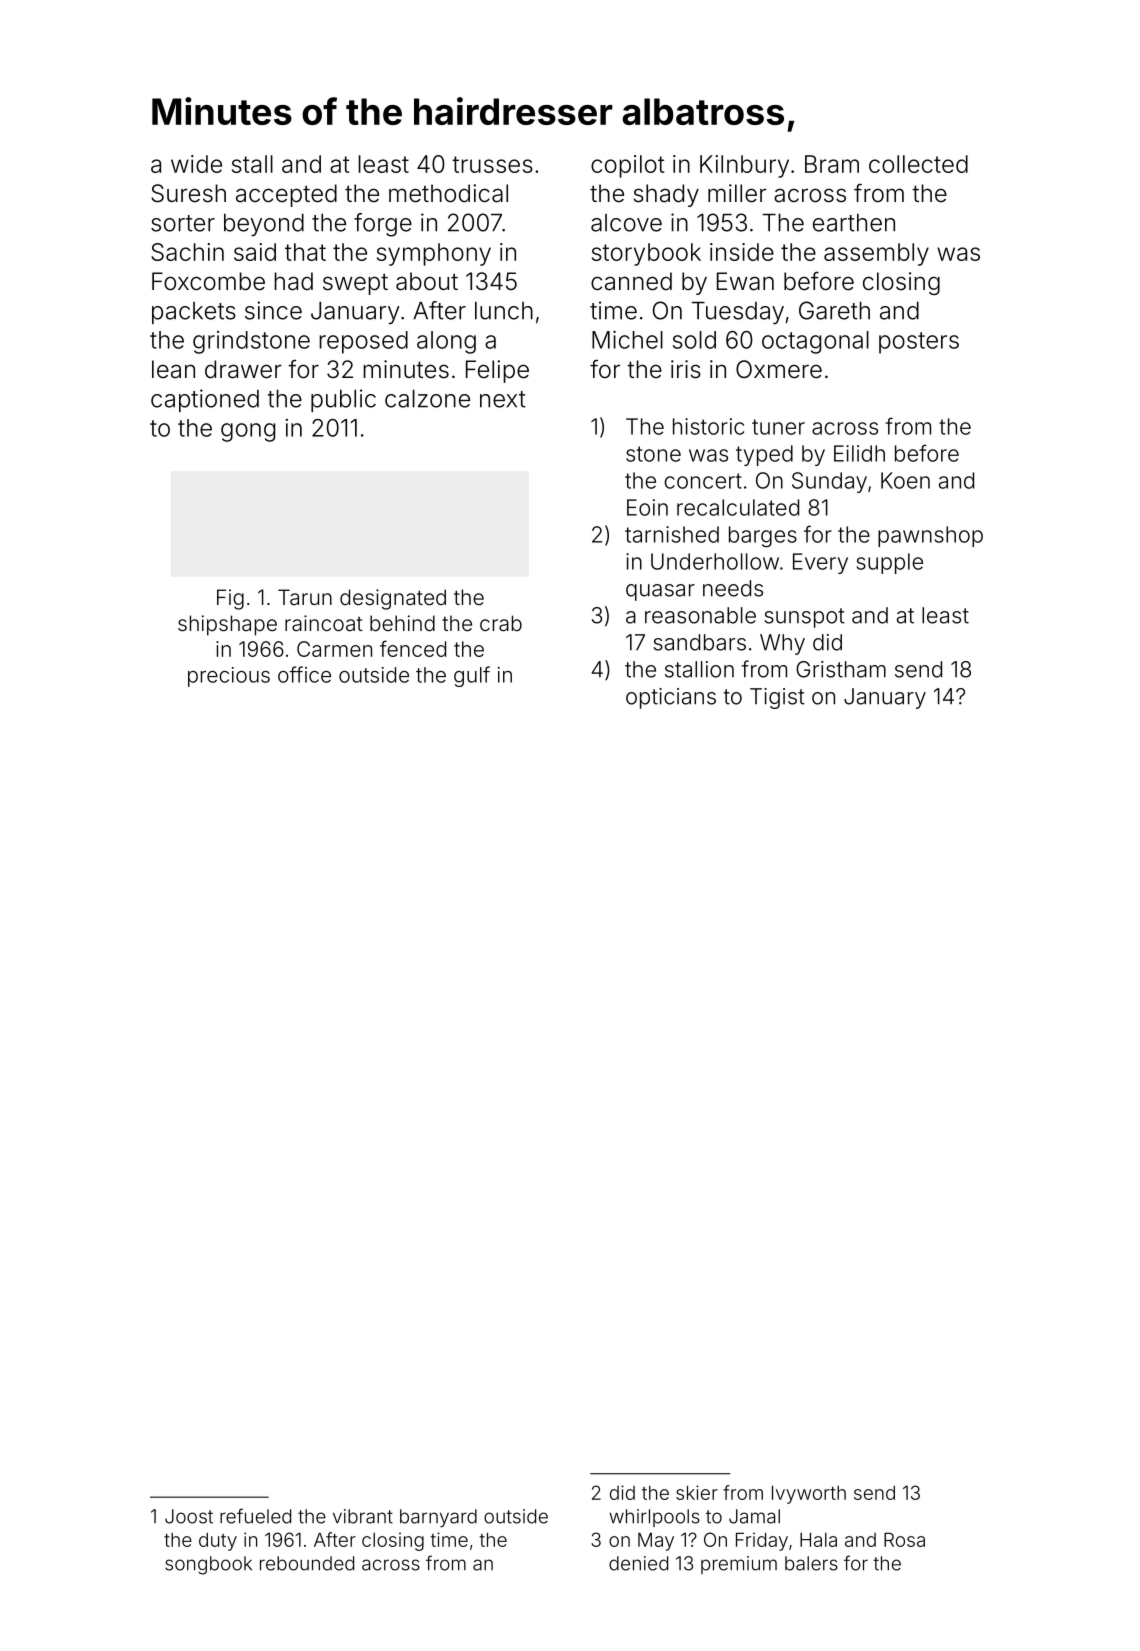 This page has width=1140, height=1651. What do you see at coordinates (815, 342) in the page?
I see `octagonal` at bounding box center [815, 342].
